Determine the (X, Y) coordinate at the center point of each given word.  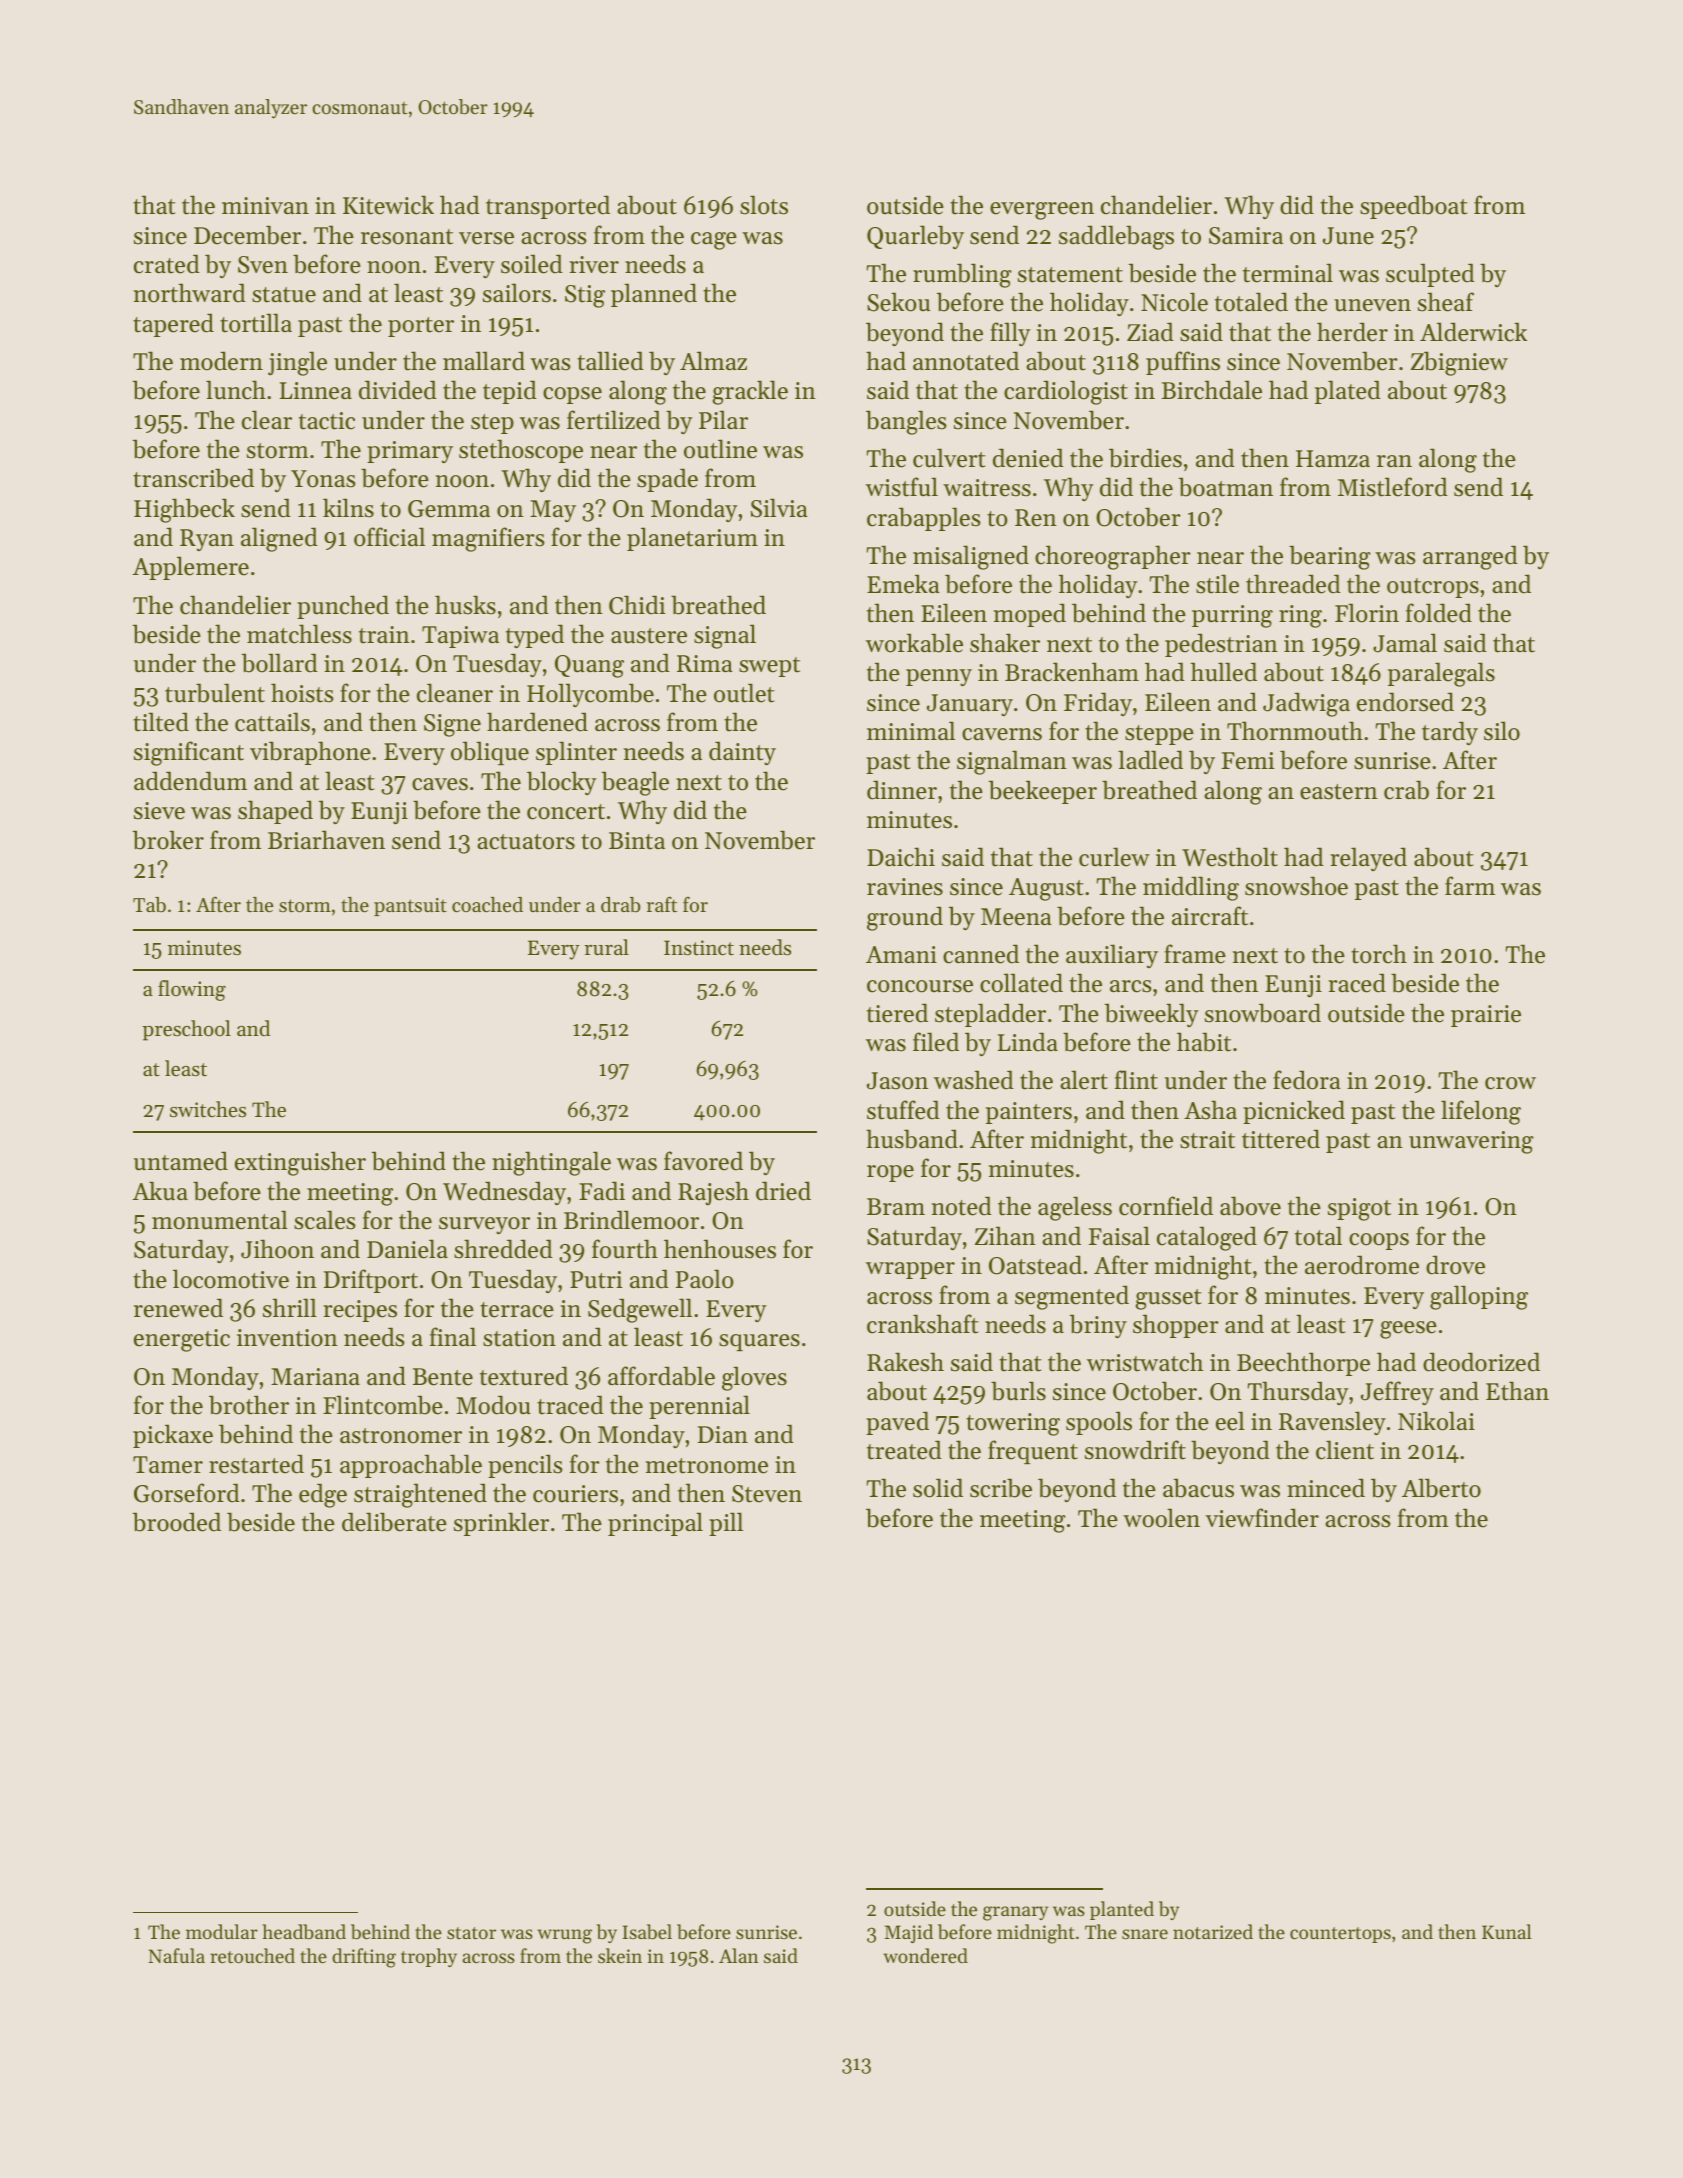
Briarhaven (326, 840)
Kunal (1507, 1931)
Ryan (207, 540)
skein (620, 1955)
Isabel (647, 1932)
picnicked (1294, 1112)
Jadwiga (1306, 704)
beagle (635, 783)
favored (703, 1161)
